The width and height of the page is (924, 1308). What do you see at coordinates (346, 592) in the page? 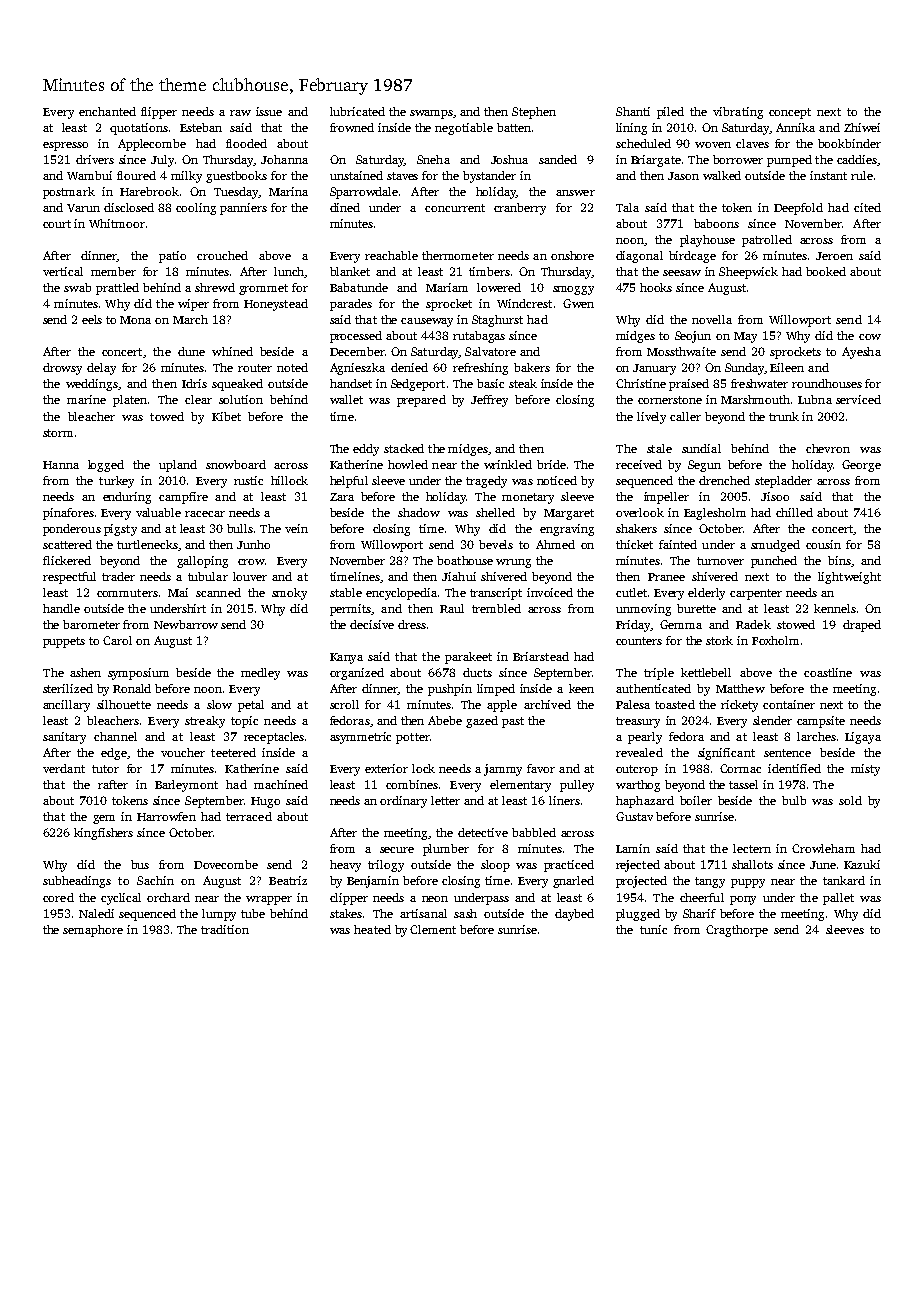
I see `stable` at bounding box center [346, 592].
